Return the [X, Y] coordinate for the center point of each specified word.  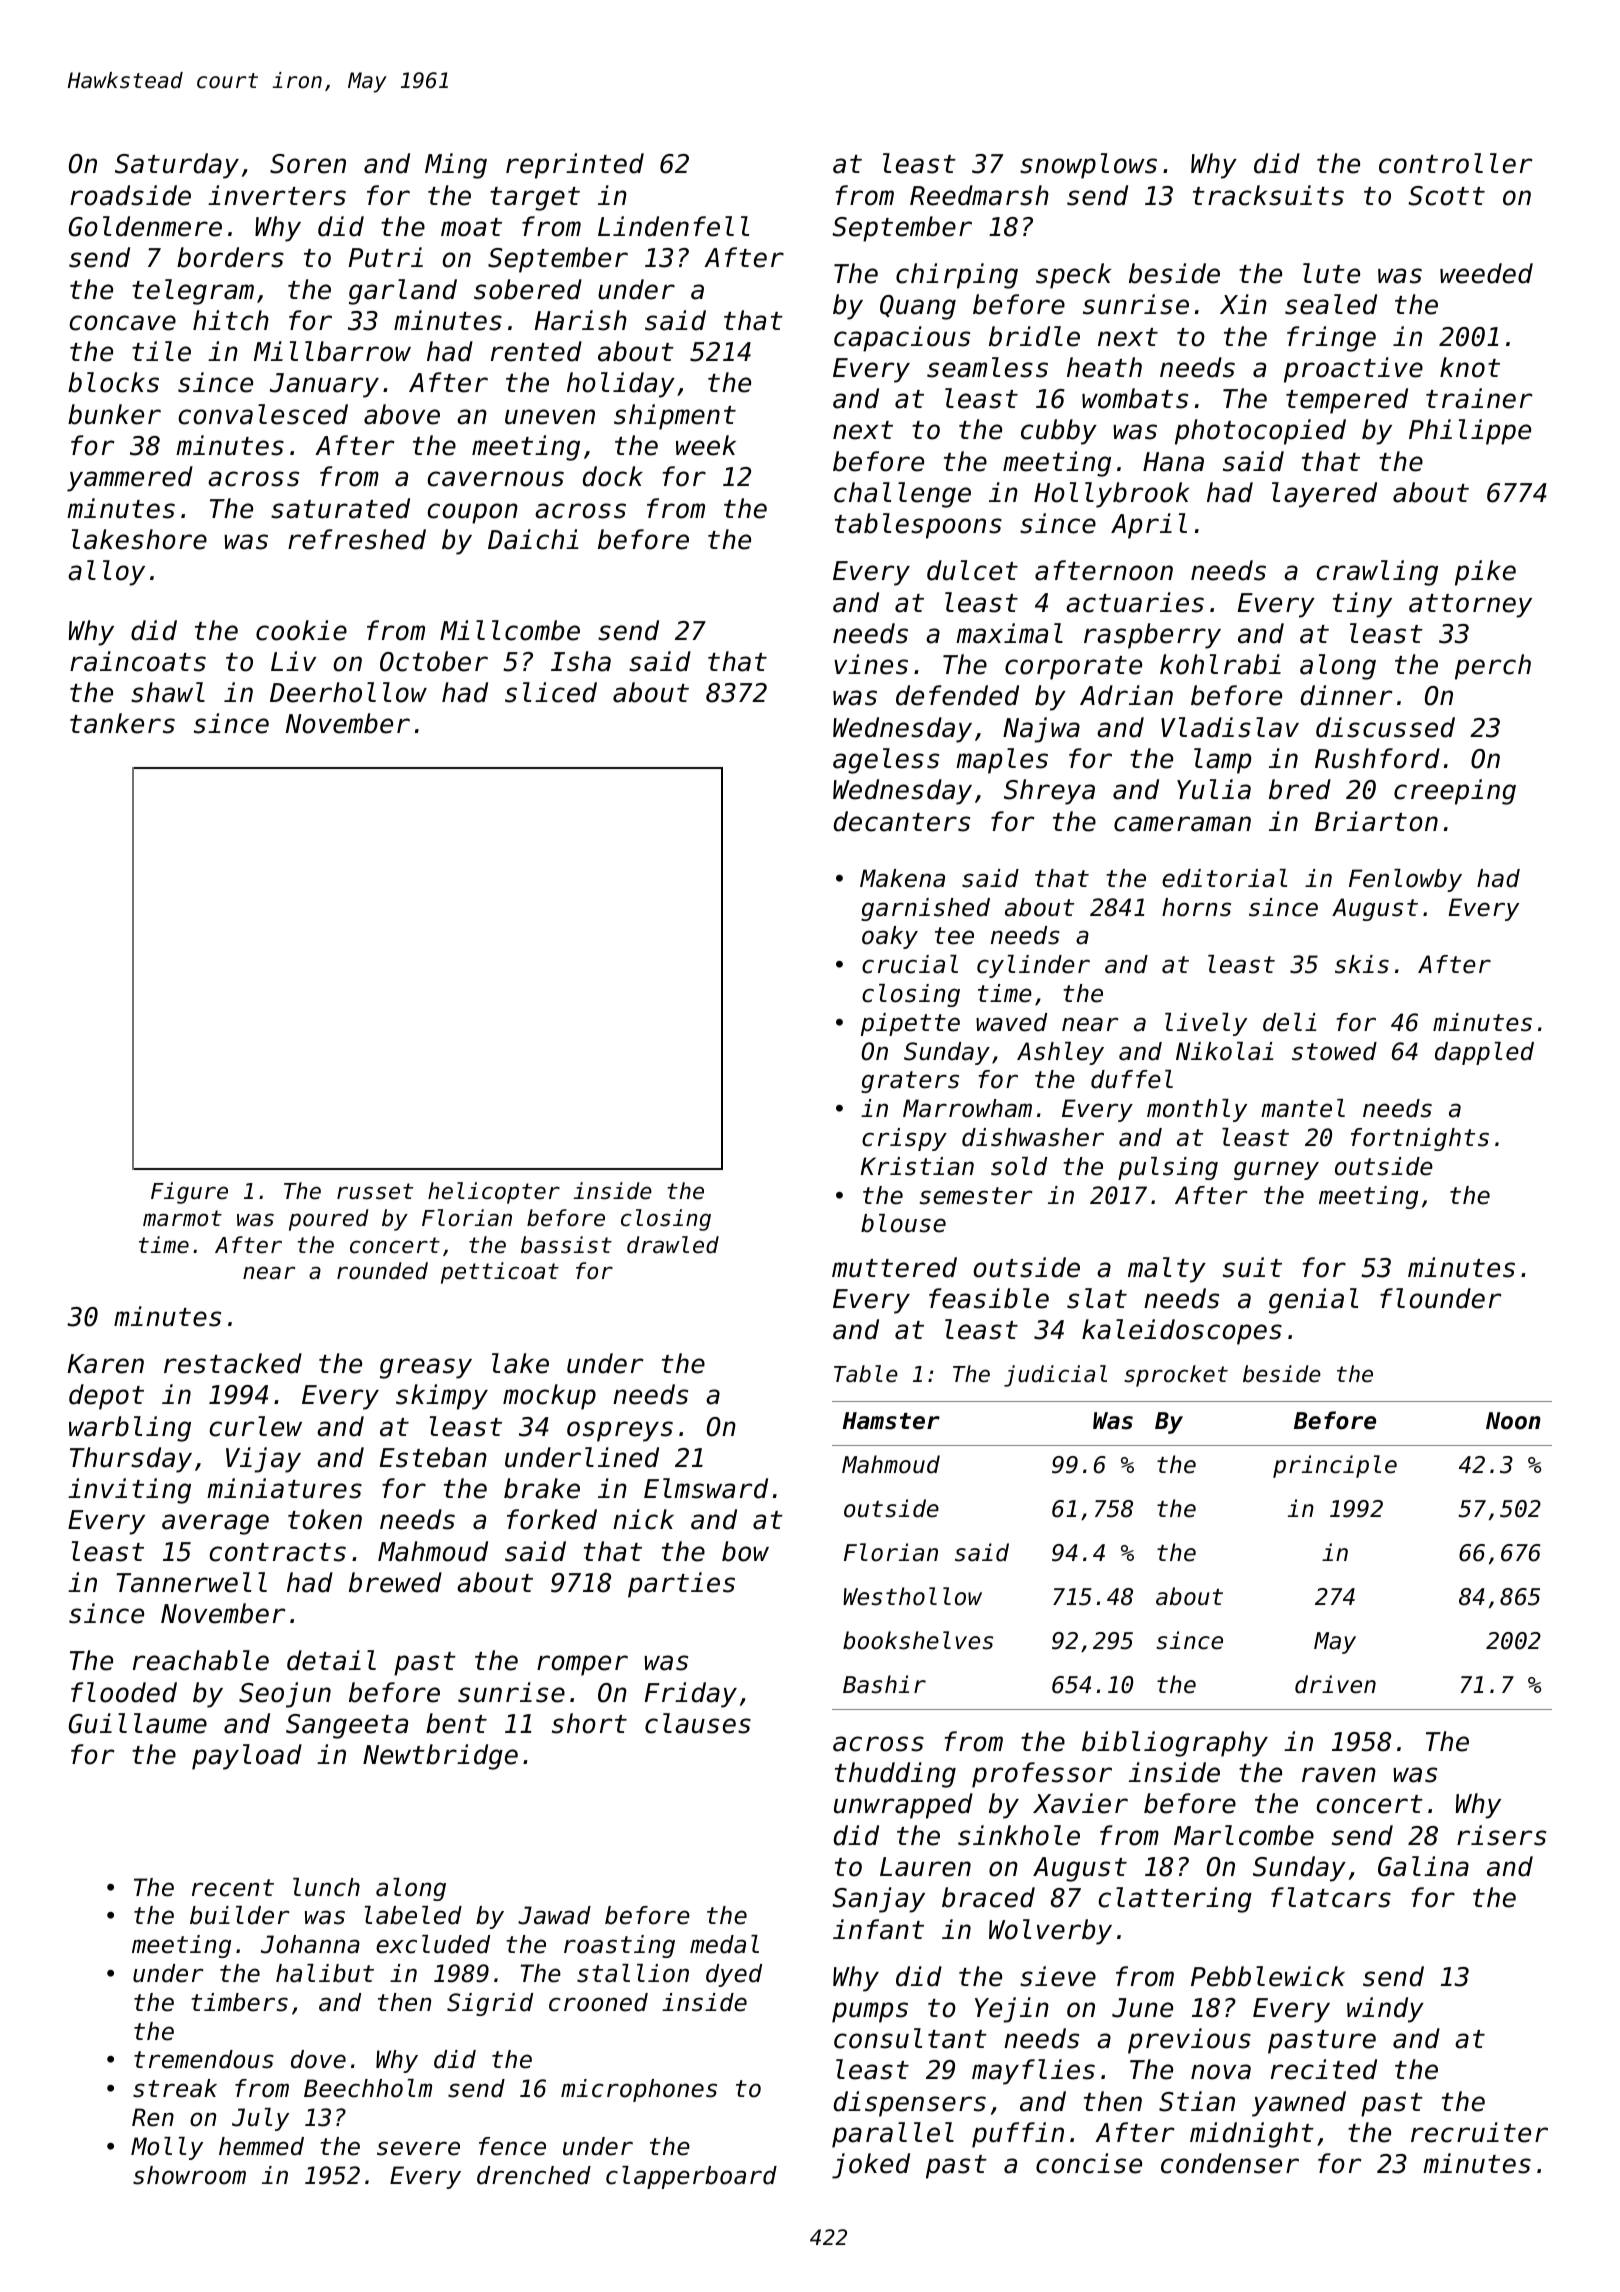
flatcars [1331, 1897]
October [434, 661]
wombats [1135, 398]
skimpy [442, 1397]
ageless [886, 761]
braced [988, 1897]
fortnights [1420, 1139]
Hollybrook [1111, 495]
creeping [1455, 792]
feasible [989, 1298]
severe [418, 2148]
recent [233, 1888]
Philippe [1470, 432]
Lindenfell [673, 226]
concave [122, 323]
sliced [551, 692]
